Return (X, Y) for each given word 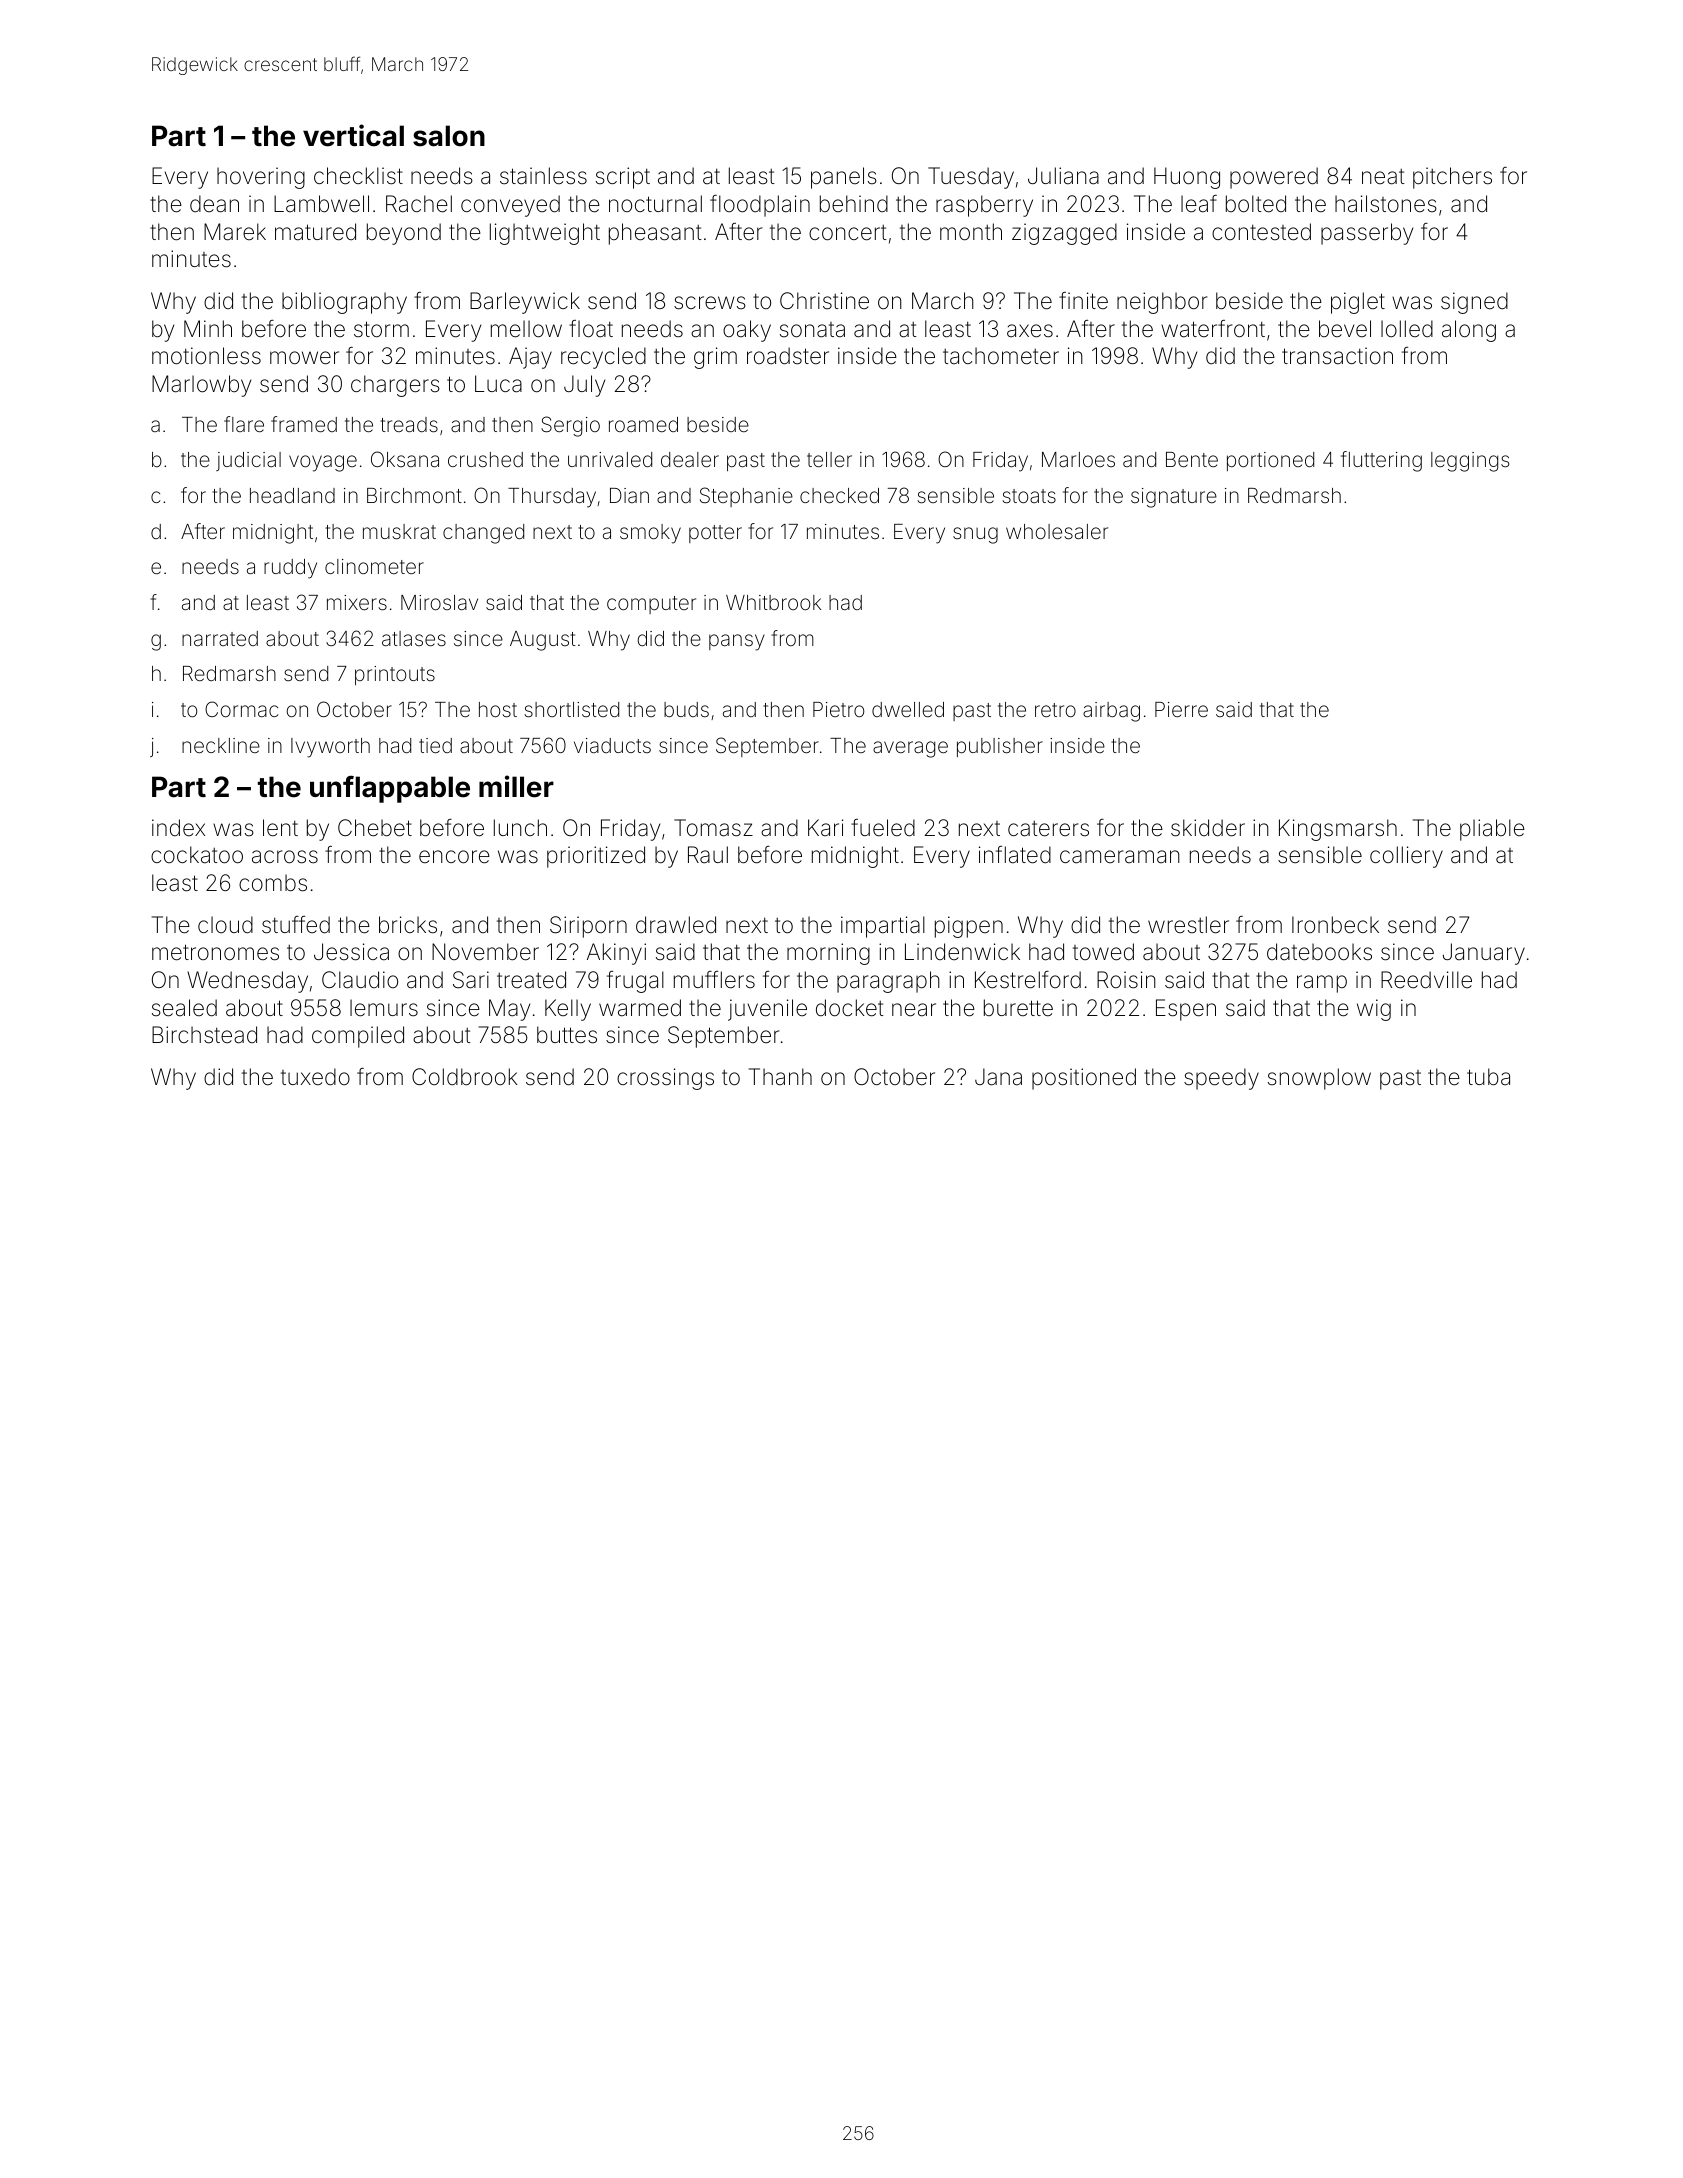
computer (651, 605)
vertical (353, 135)
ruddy (290, 569)
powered (1274, 178)
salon (449, 136)
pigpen (969, 927)
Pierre (1181, 709)
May (509, 1010)
